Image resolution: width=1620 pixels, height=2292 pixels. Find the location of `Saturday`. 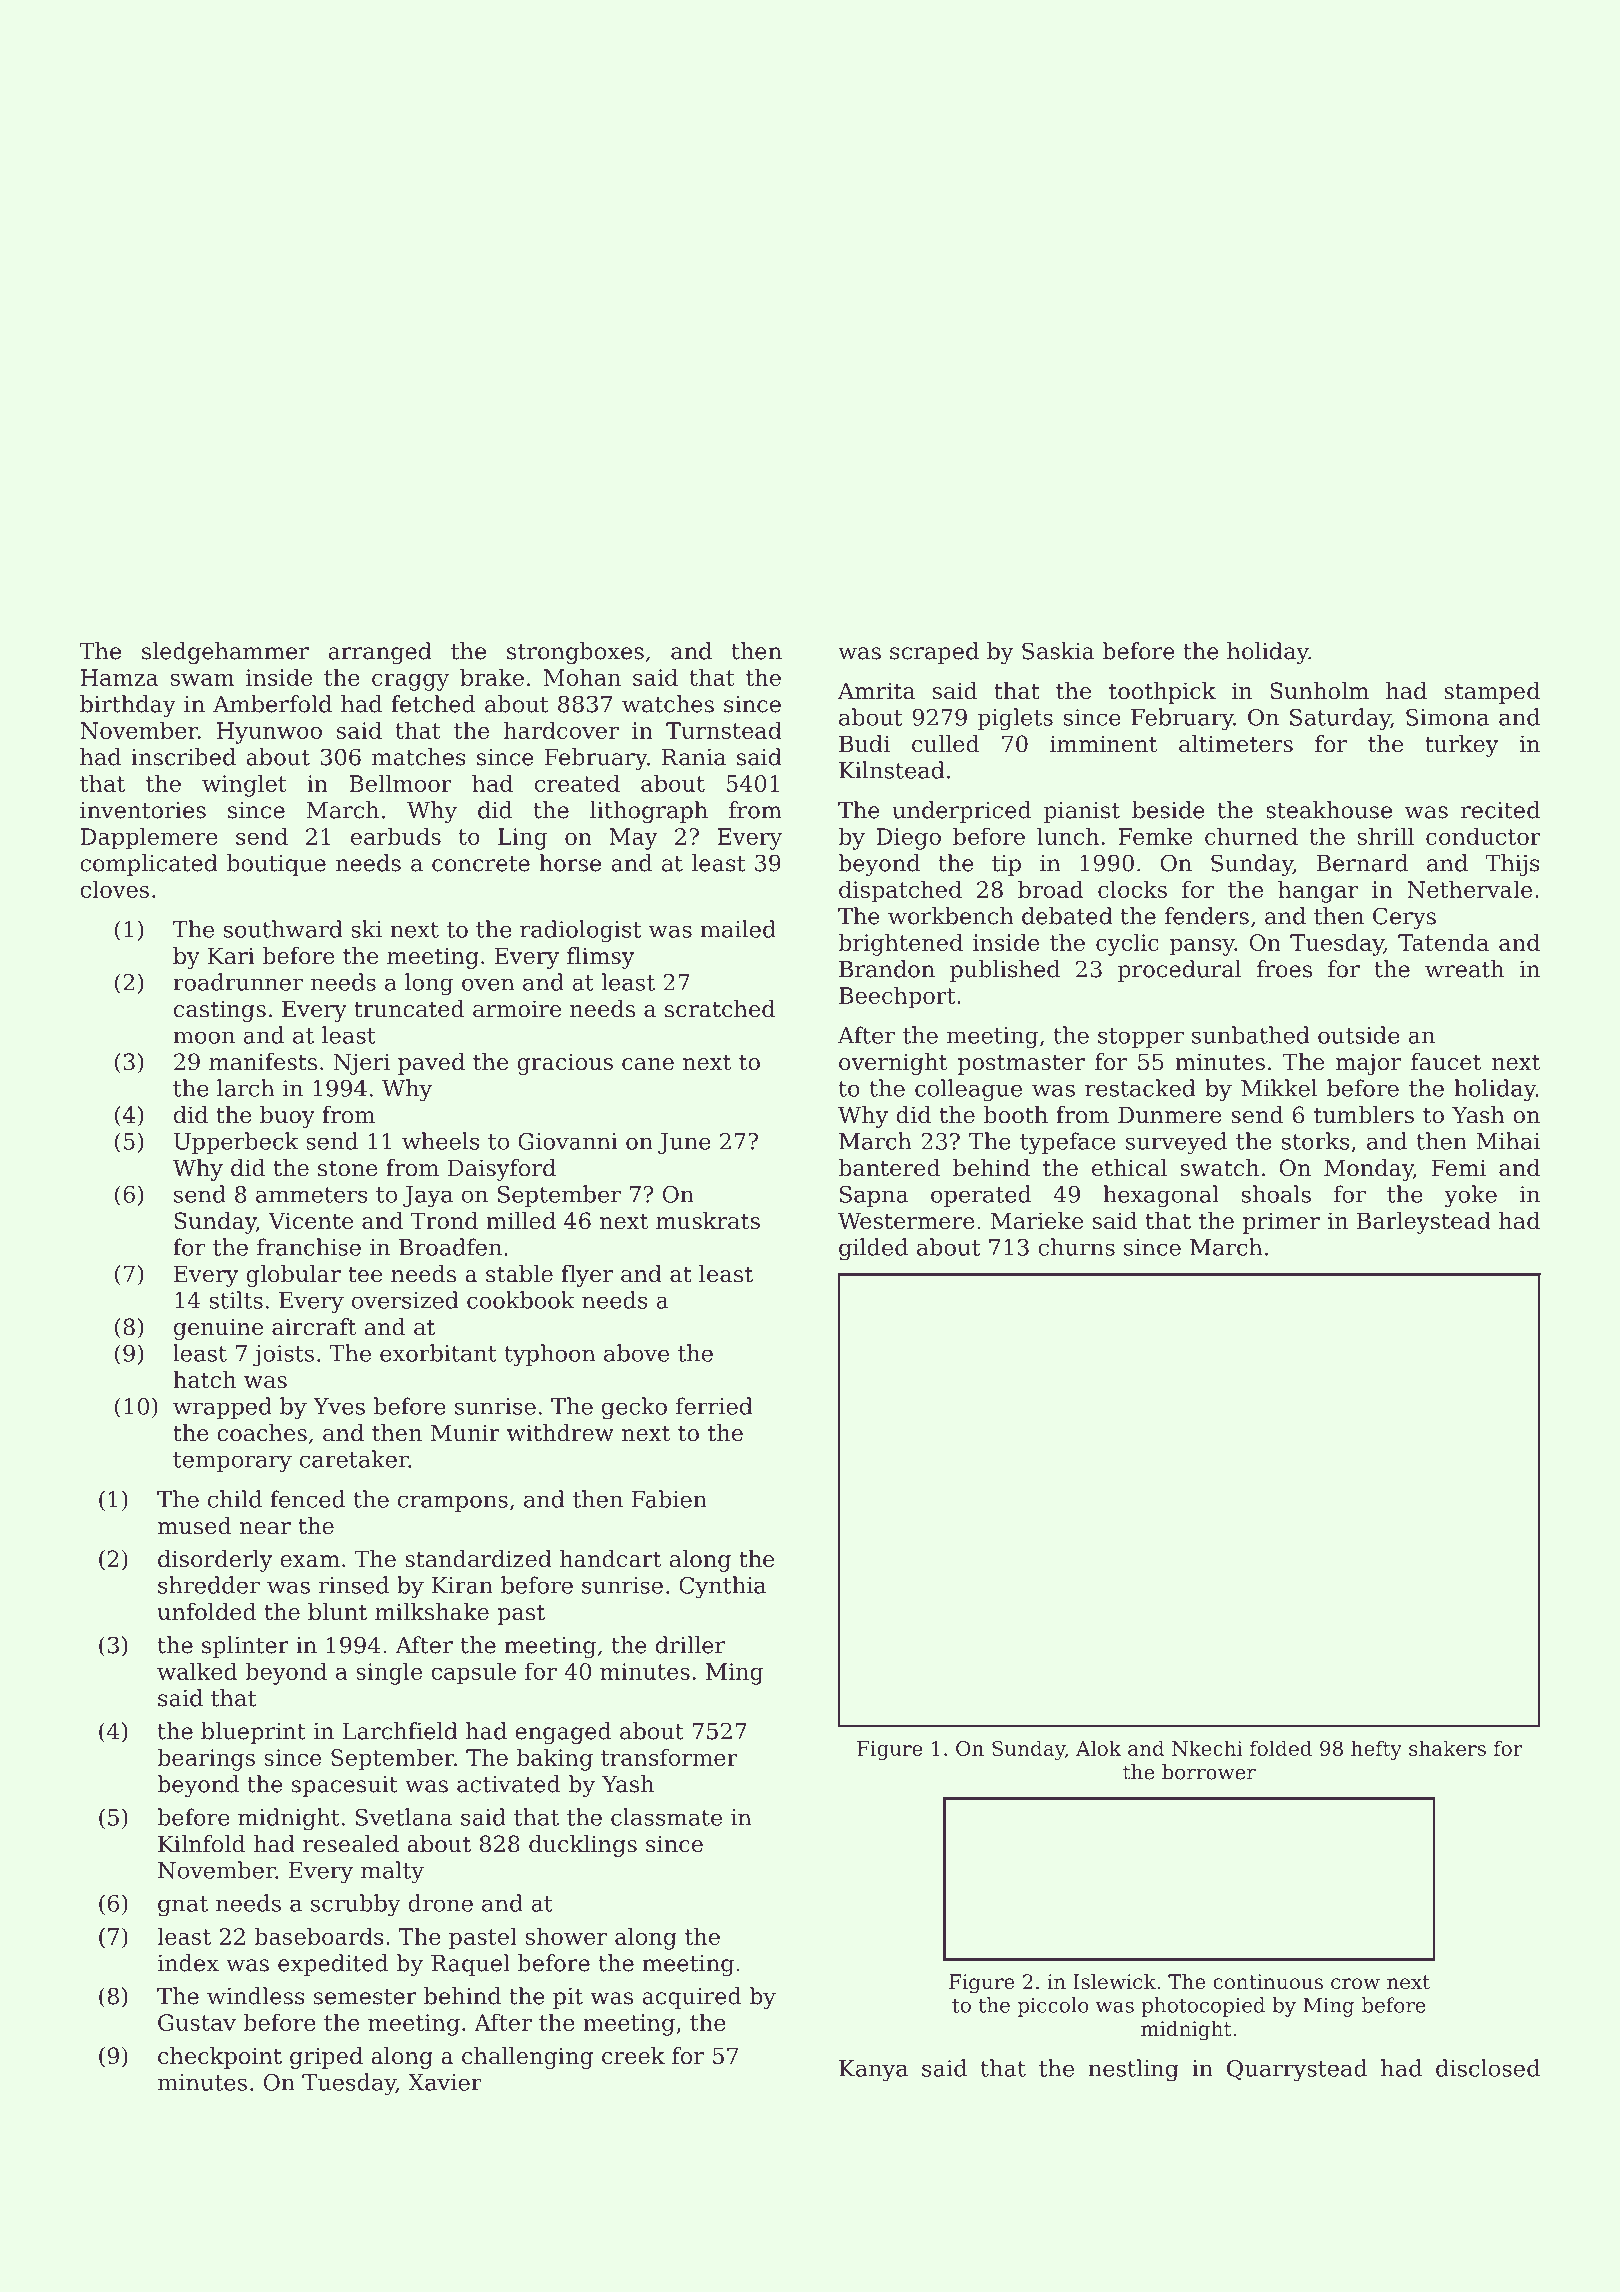

Saturday is located at coordinates (1340, 719).
